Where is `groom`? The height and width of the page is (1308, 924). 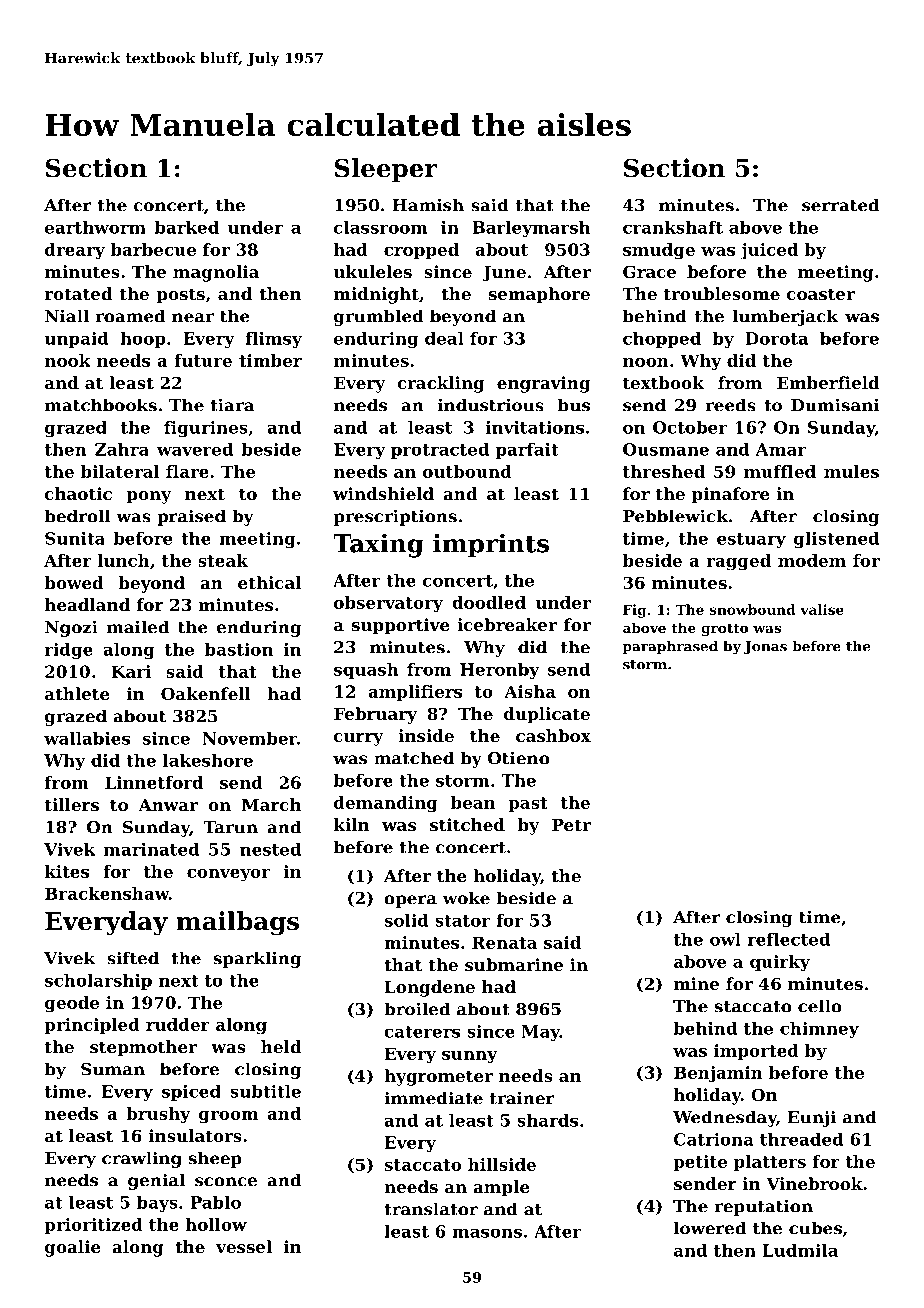 groom is located at coordinates (228, 1117).
